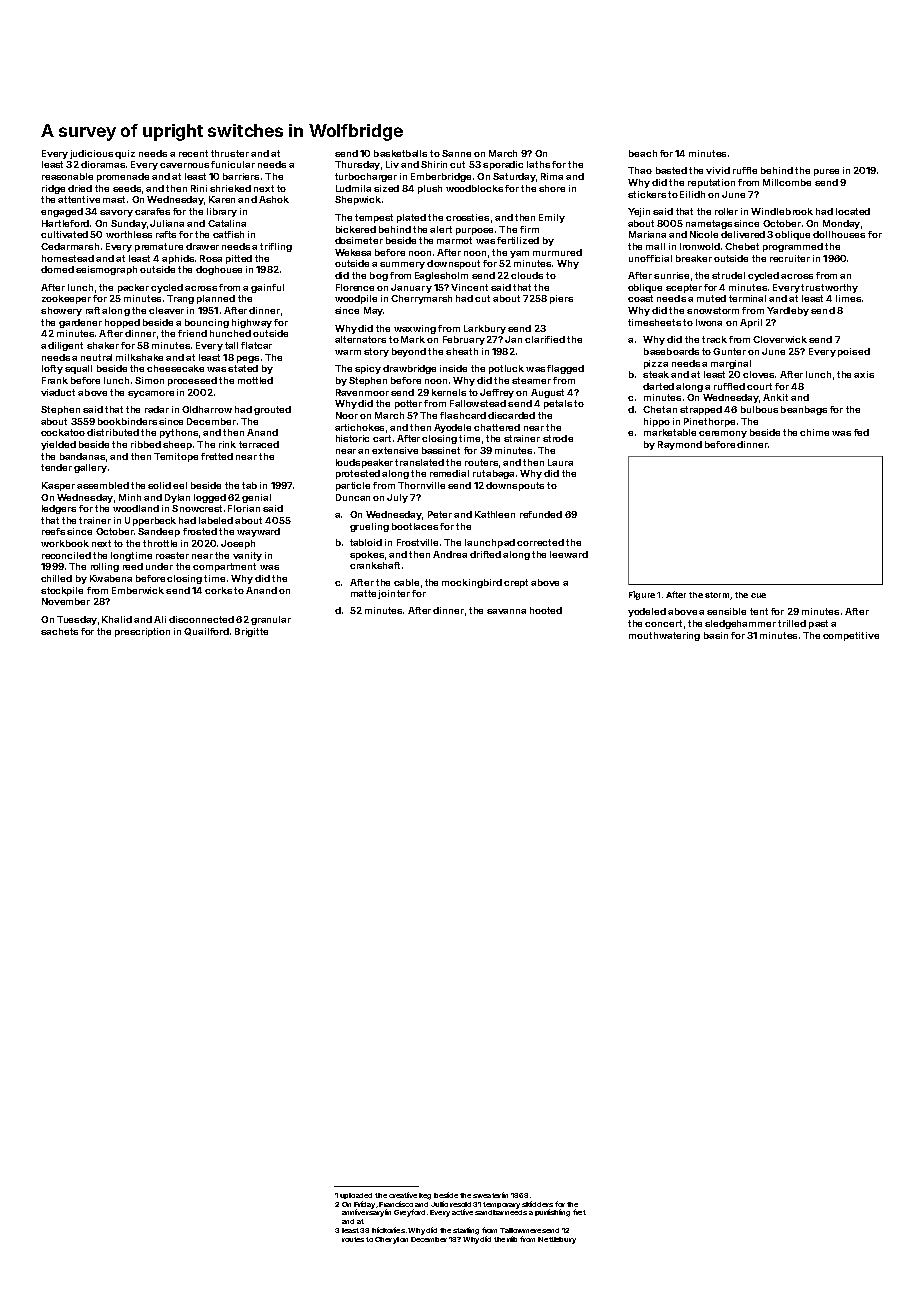 This screenshot has height=1308, width=924. I want to click on routes, so click(353, 1239).
